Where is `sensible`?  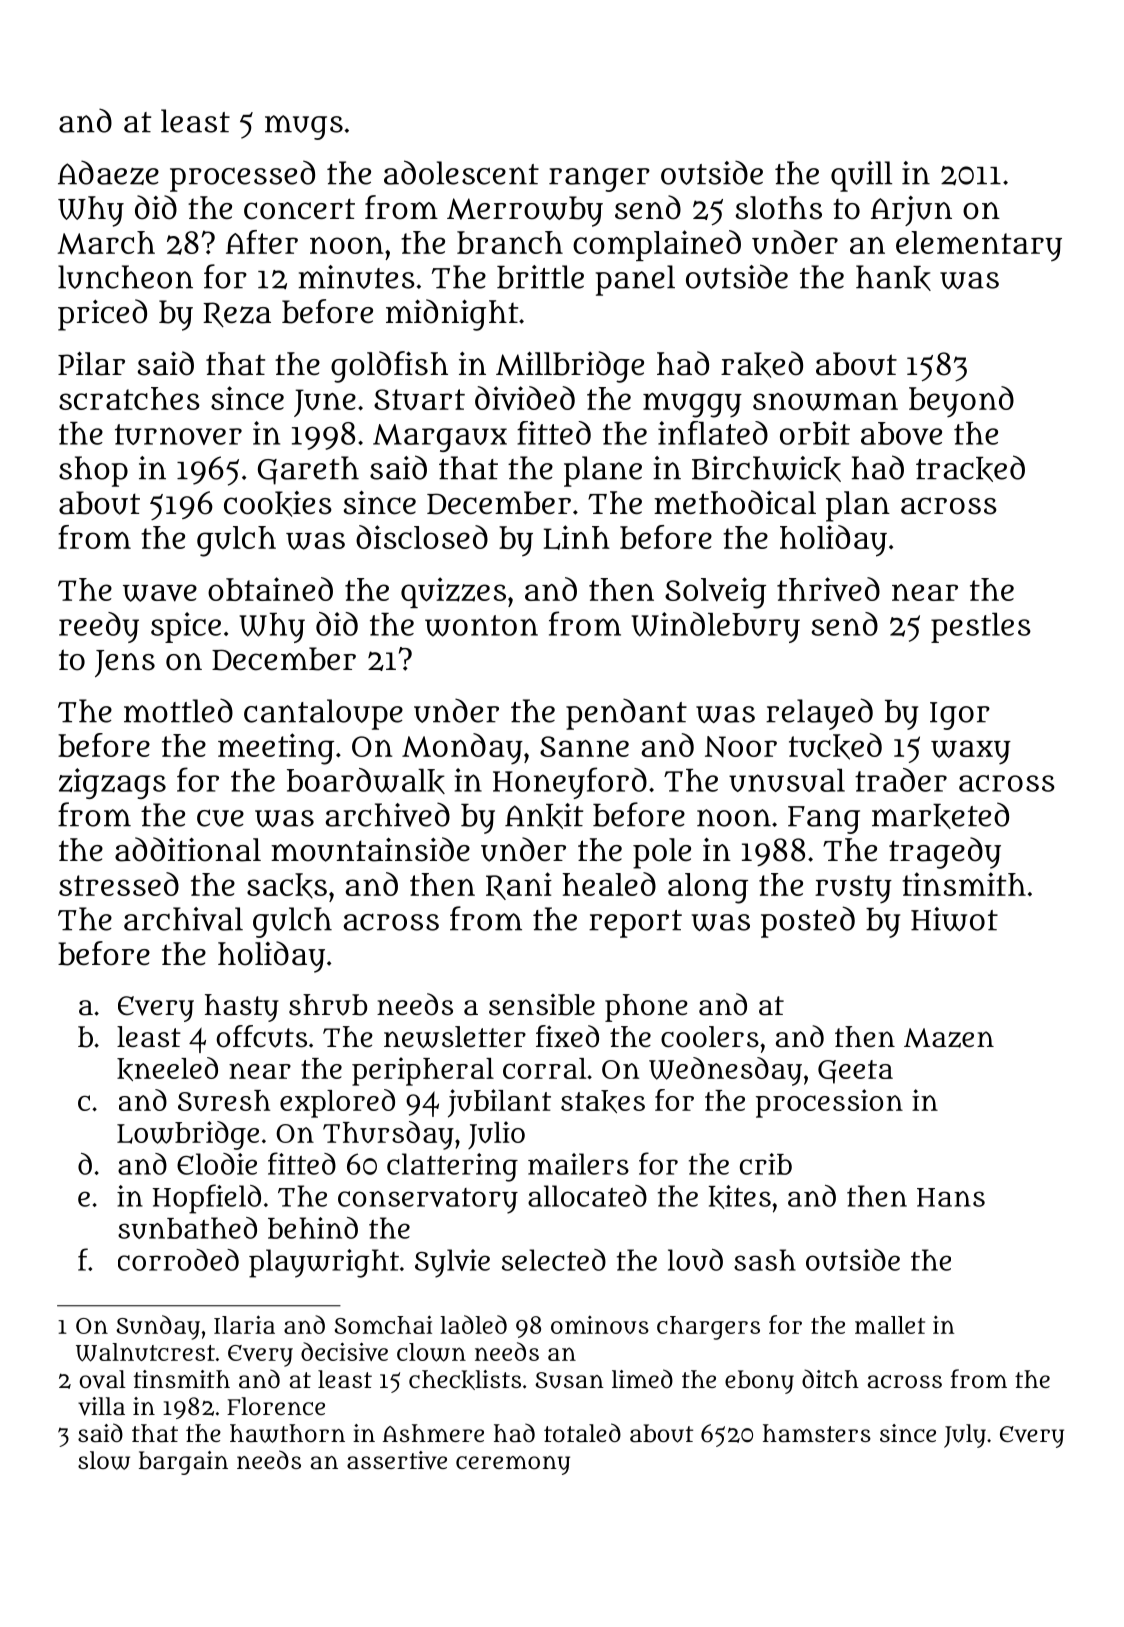
sensible is located at coordinates (542, 1005).
